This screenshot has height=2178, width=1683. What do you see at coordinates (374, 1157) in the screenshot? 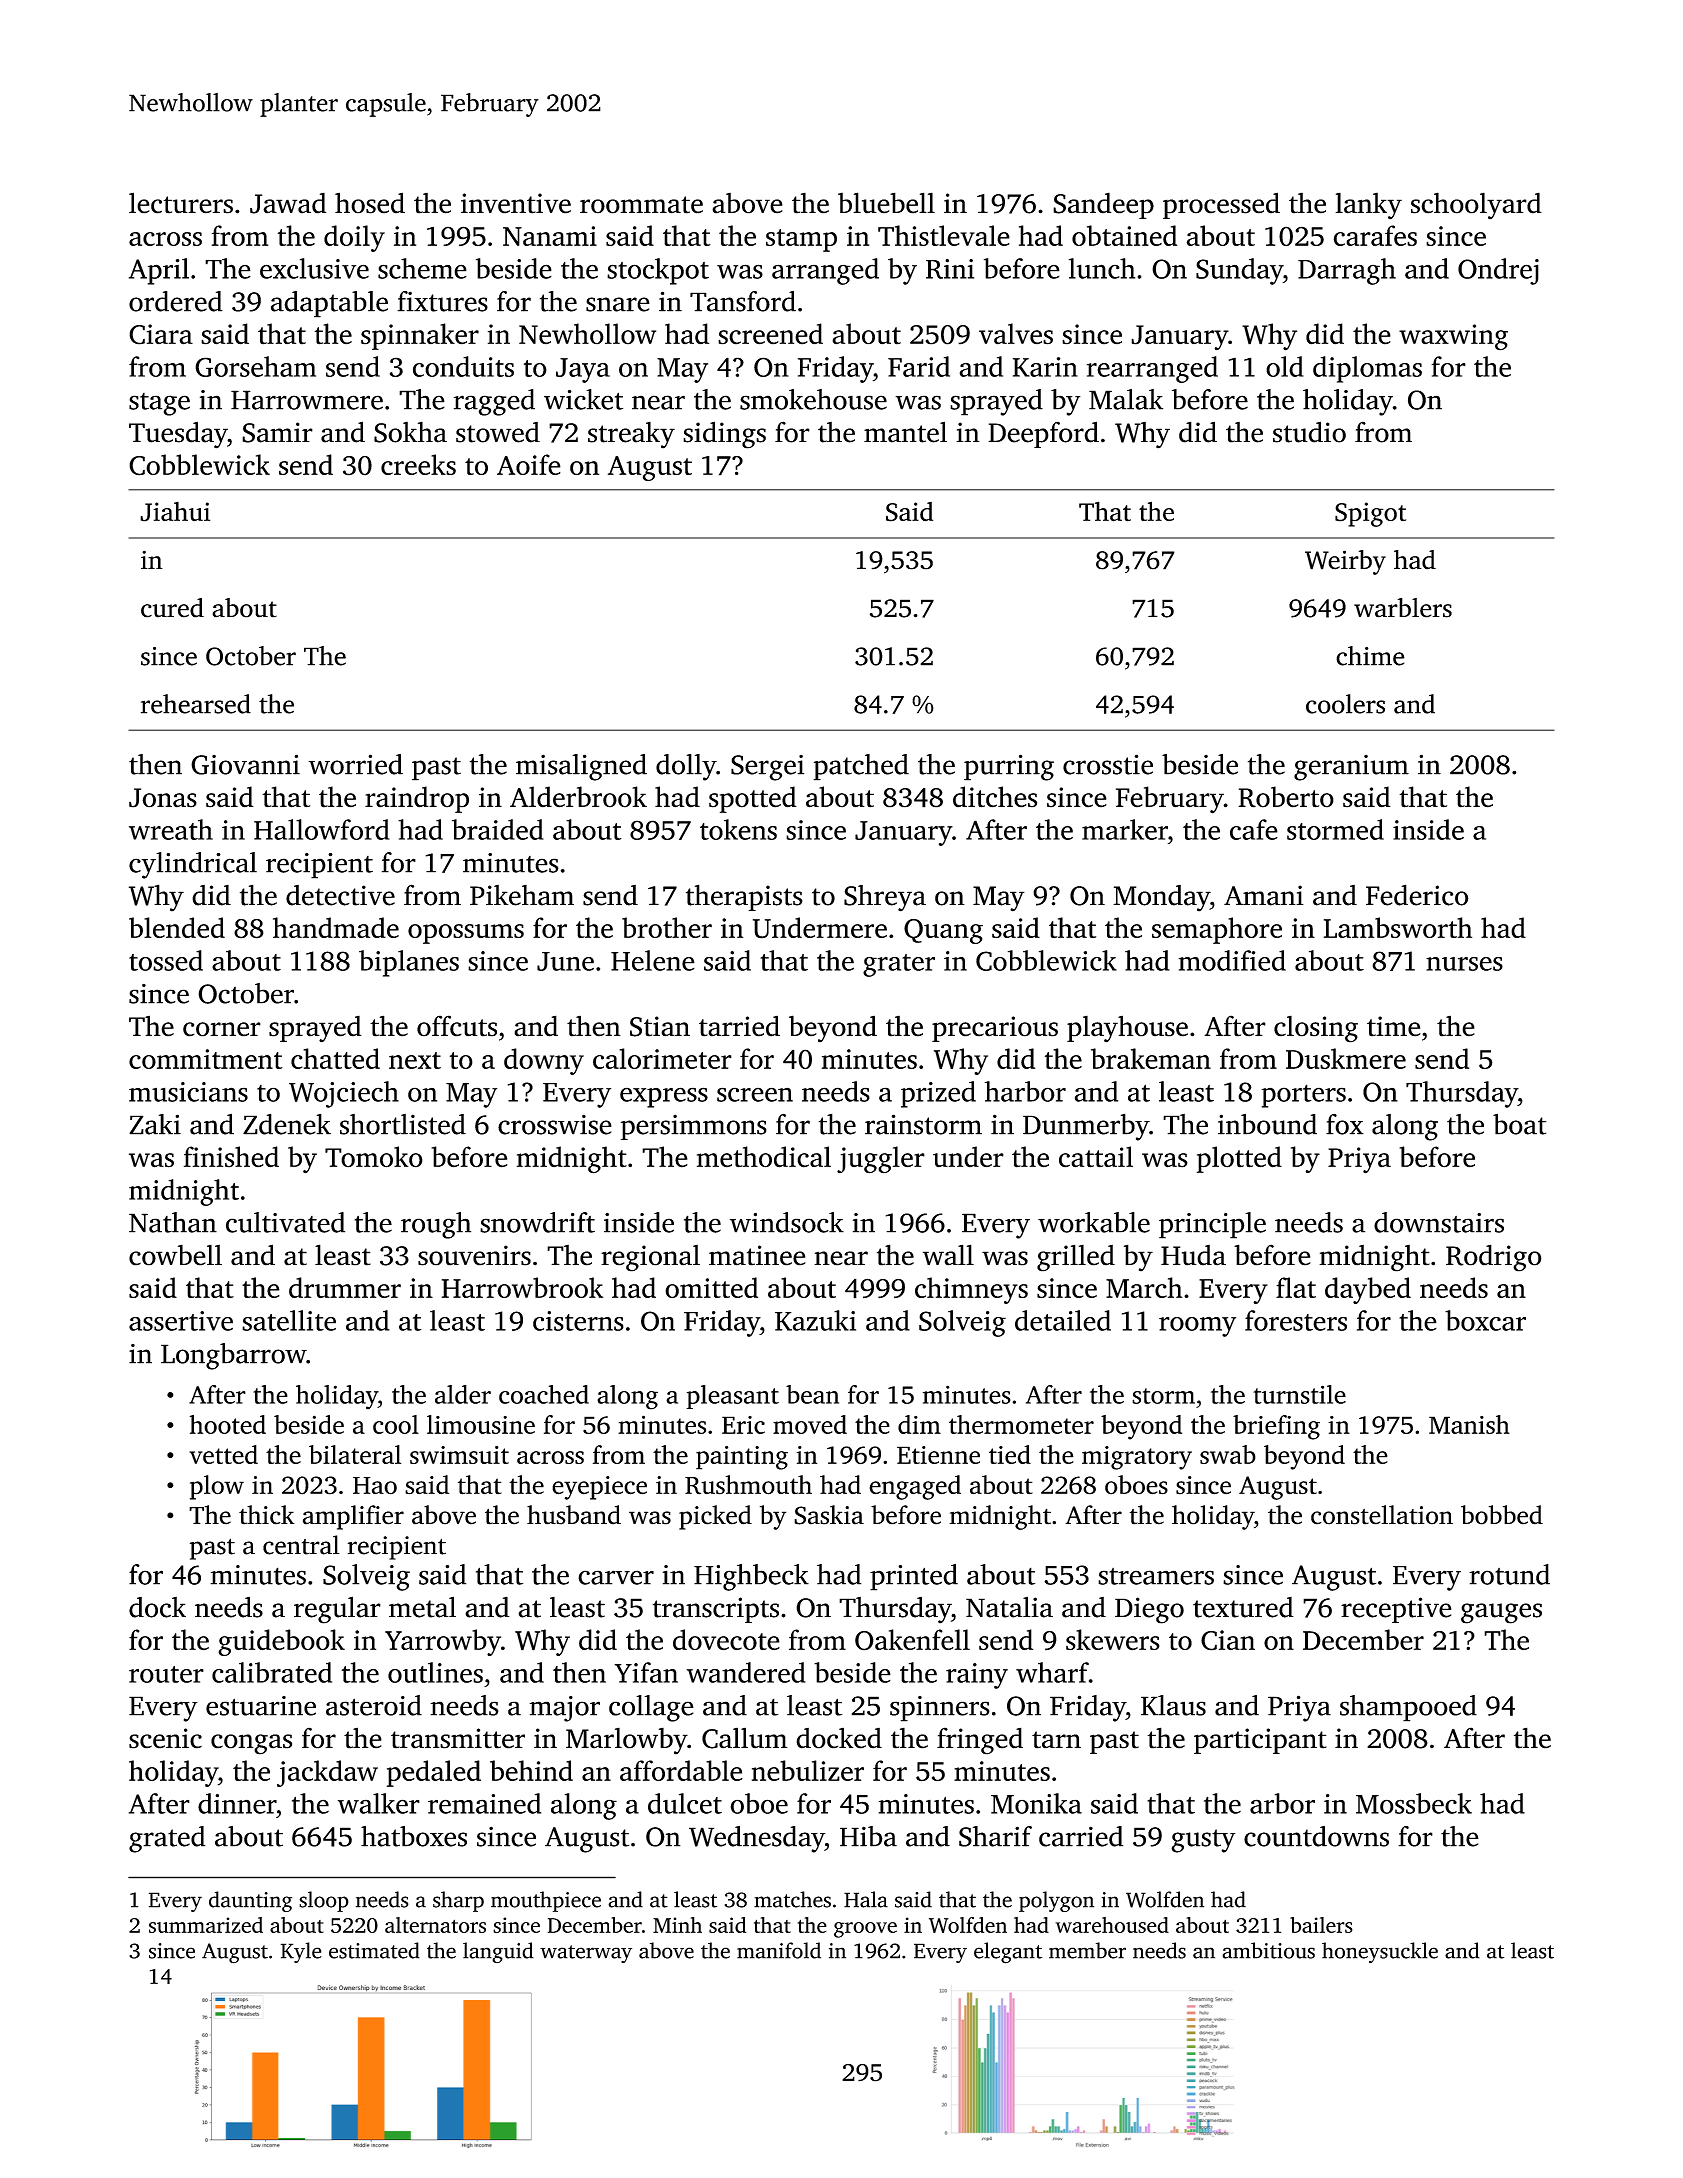
I see `Tomoko` at bounding box center [374, 1157].
